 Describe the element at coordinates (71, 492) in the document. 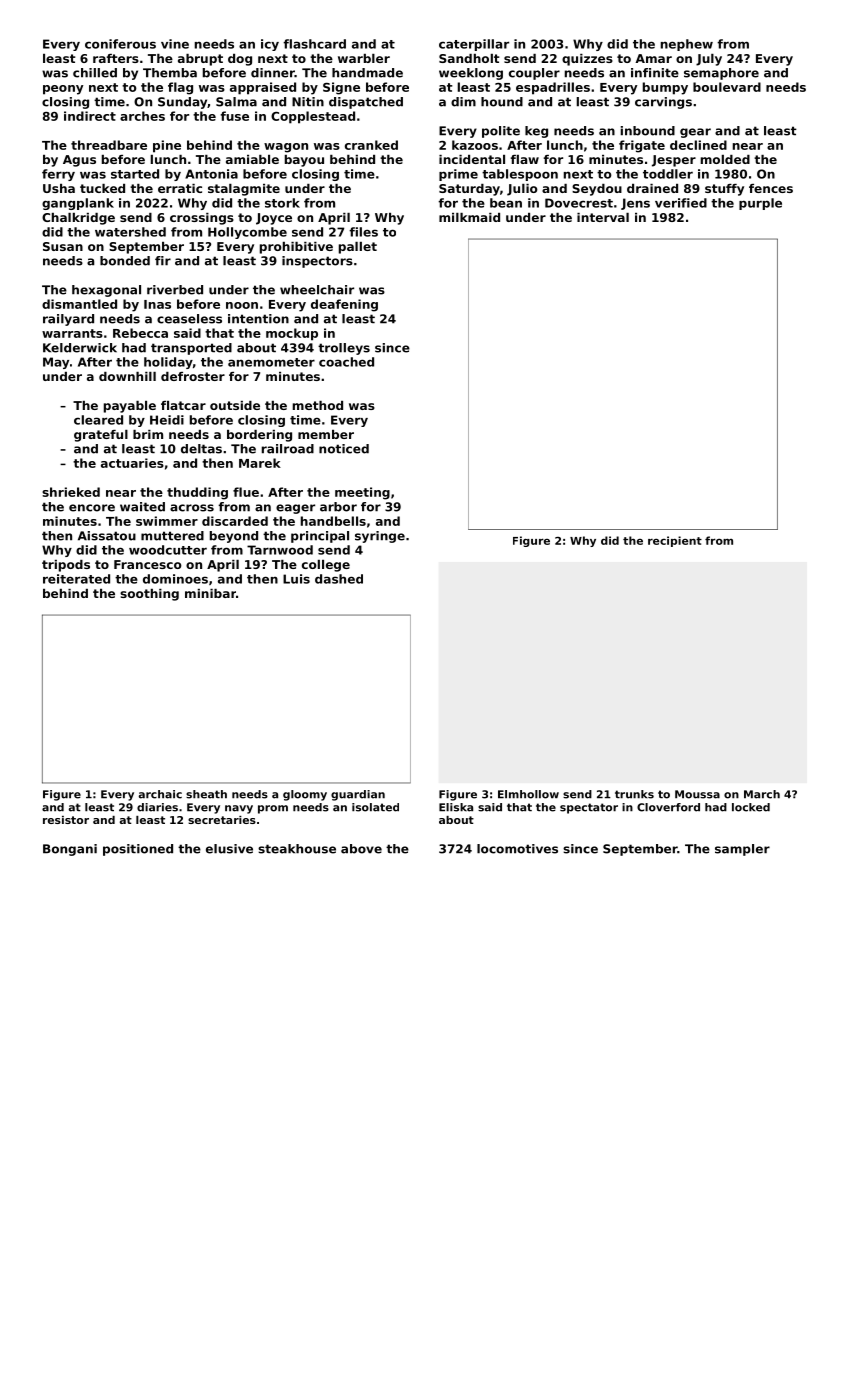

I see `shrieked` at that location.
